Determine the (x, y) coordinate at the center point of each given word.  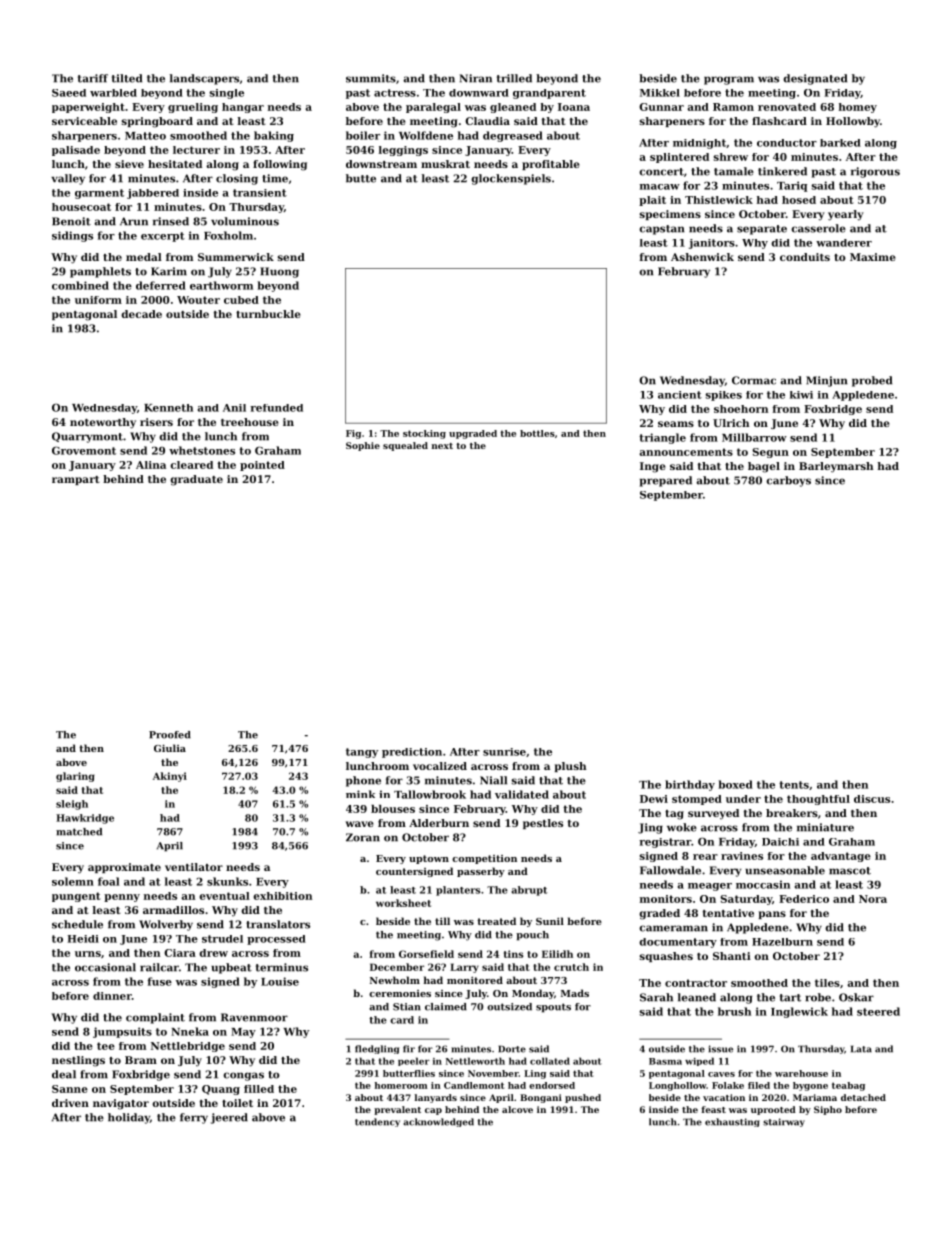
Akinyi (170, 777)
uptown (429, 859)
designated (815, 79)
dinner (112, 996)
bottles (537, 433)
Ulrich (731, 423)
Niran (476, 78)
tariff (93, 78)
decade (141, 314)
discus (872, 799)
